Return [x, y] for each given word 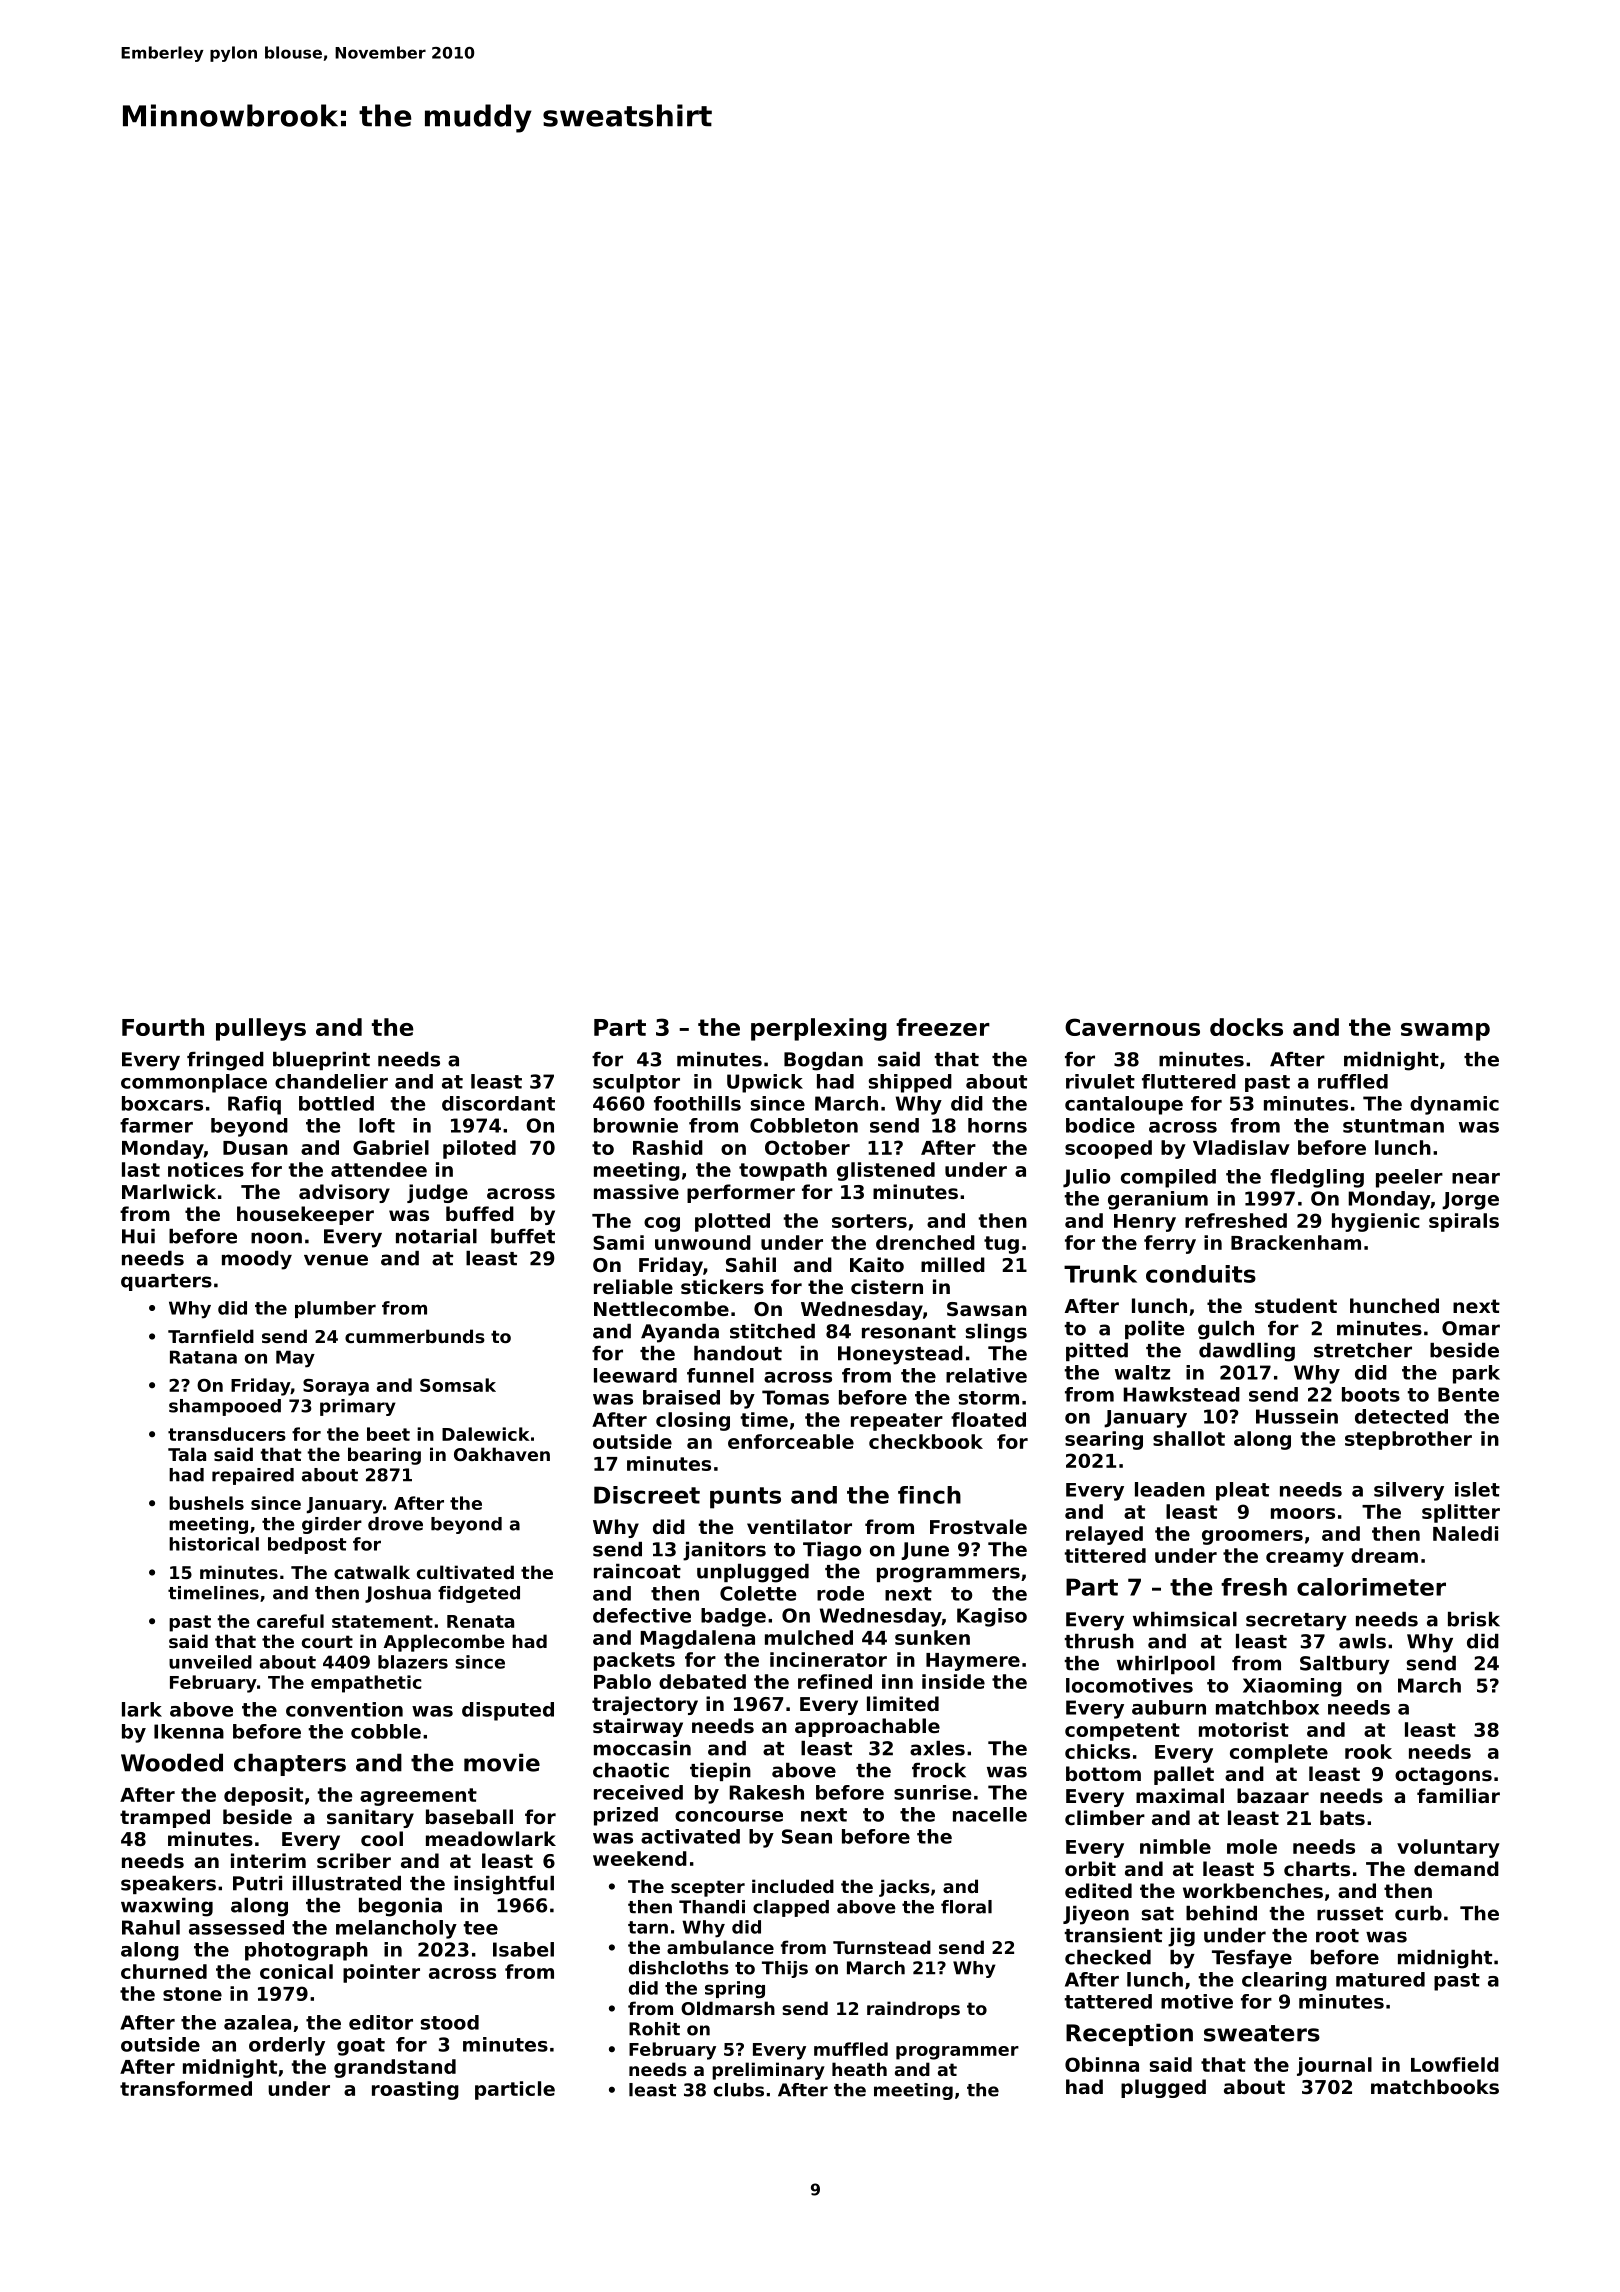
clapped [791, 1908]
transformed [186, 2088]
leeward [635, 1375]
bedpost [307, 1545]
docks [1246, 1027]
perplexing [819, 1029]
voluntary [1448, 1848]
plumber [335, 1309]
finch [929, 1495]
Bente [1468, 1394]
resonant [909, 1332]
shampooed [225, 1407]
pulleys [261, 1029]
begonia [400, 1907]
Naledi [1465, 1533]
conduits [1201, 1274]
